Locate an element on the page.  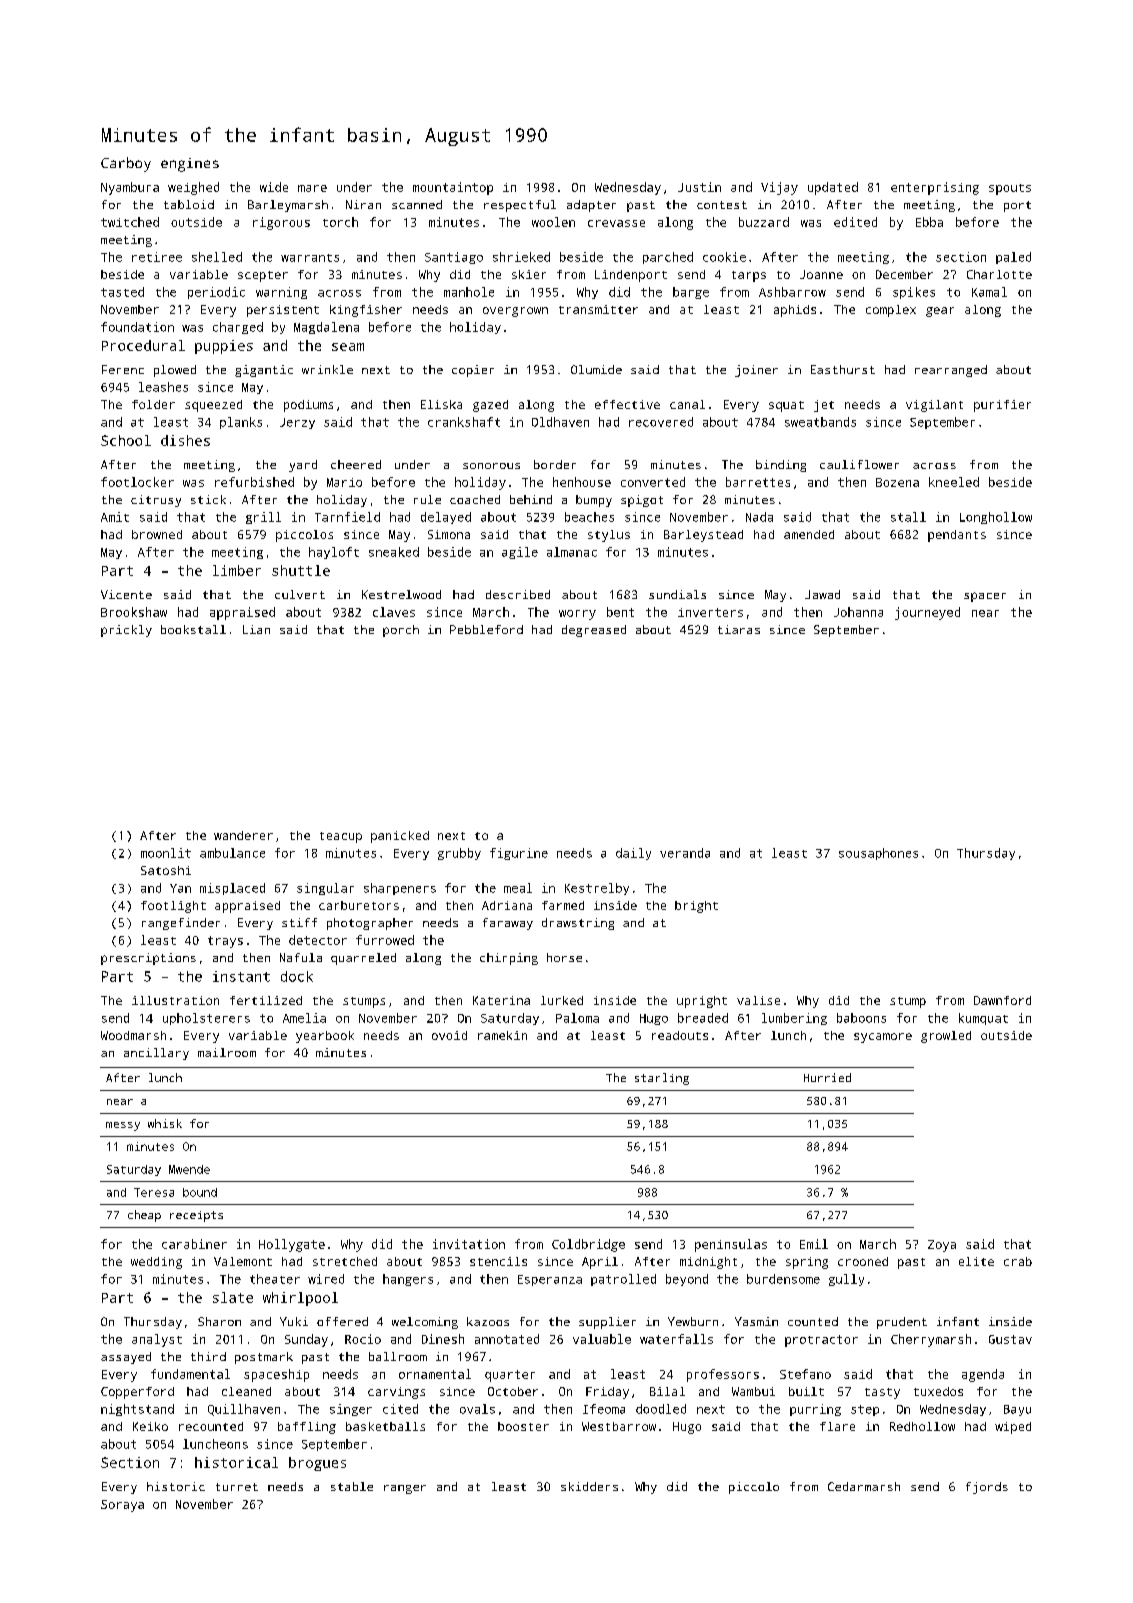
skidders is located at coordinates (589, 1486).
